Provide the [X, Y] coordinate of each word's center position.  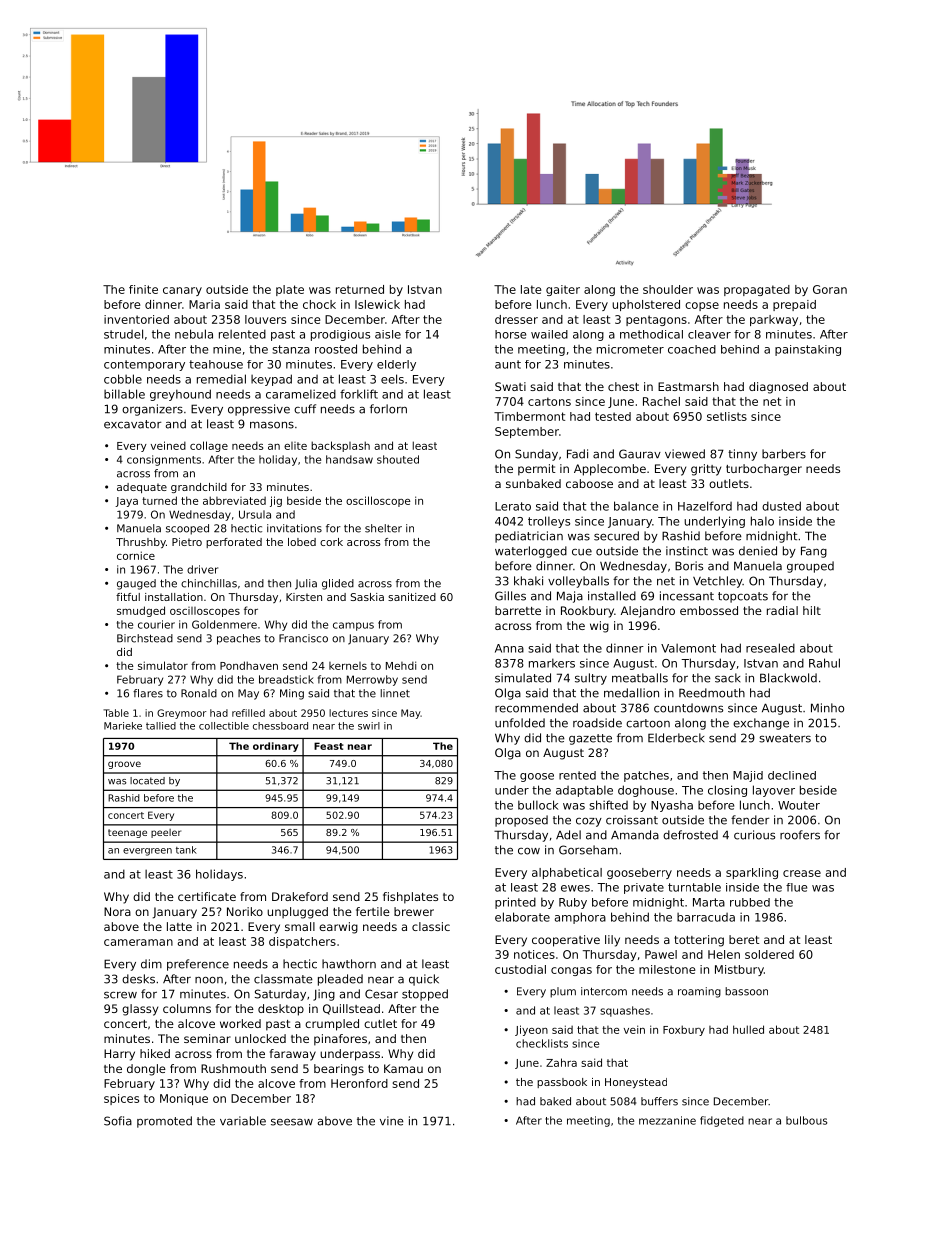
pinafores [340, 1040]
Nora [117, 911]
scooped [187, 529]
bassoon [746, 991]
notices [534, 954]
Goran [830, 289]
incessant [687, 596]
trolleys [549, 522]
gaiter [563, 290]
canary [182, 291]
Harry [119, 1055]
